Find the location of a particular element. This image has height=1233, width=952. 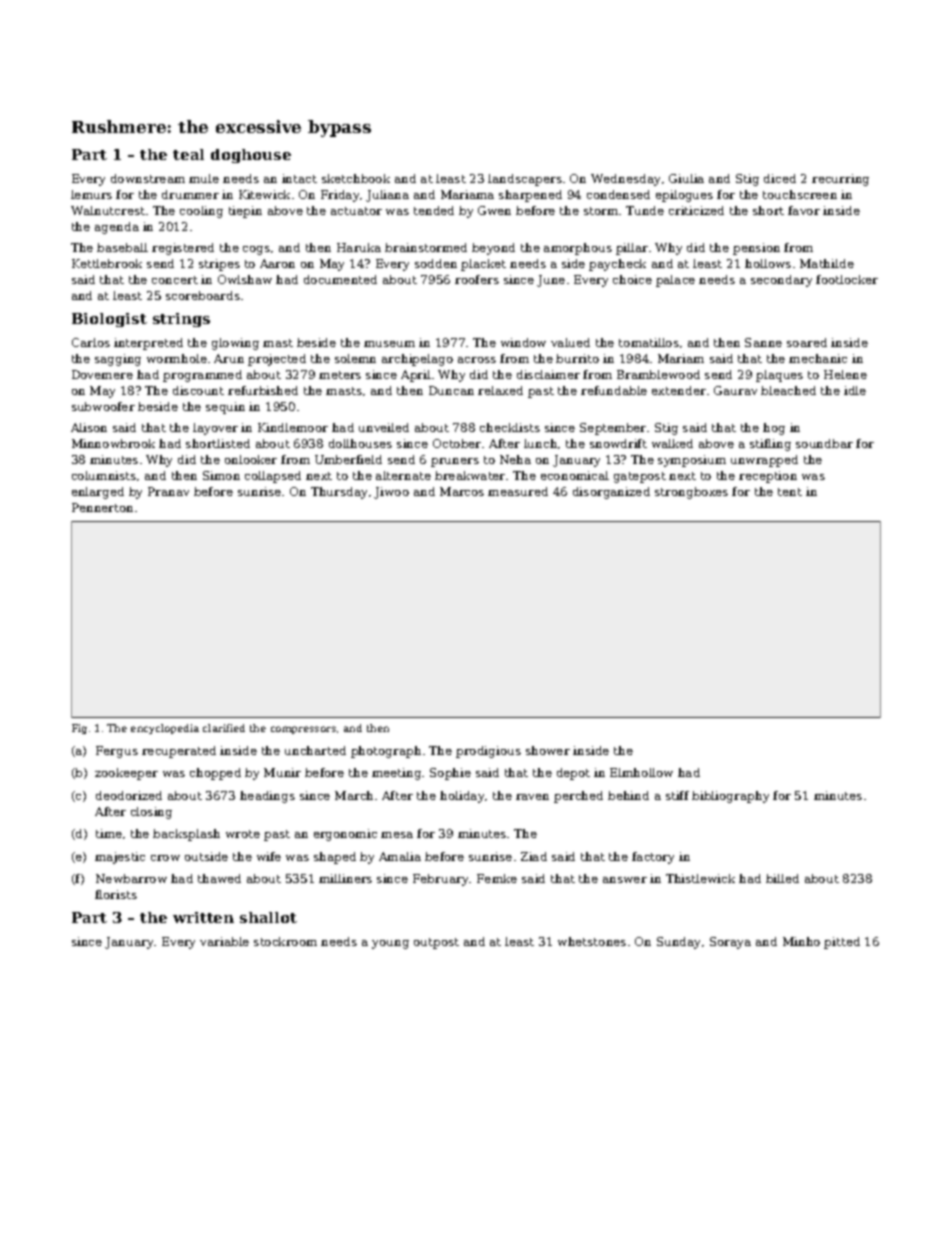

cogs is located at coordinates (256, 250).
